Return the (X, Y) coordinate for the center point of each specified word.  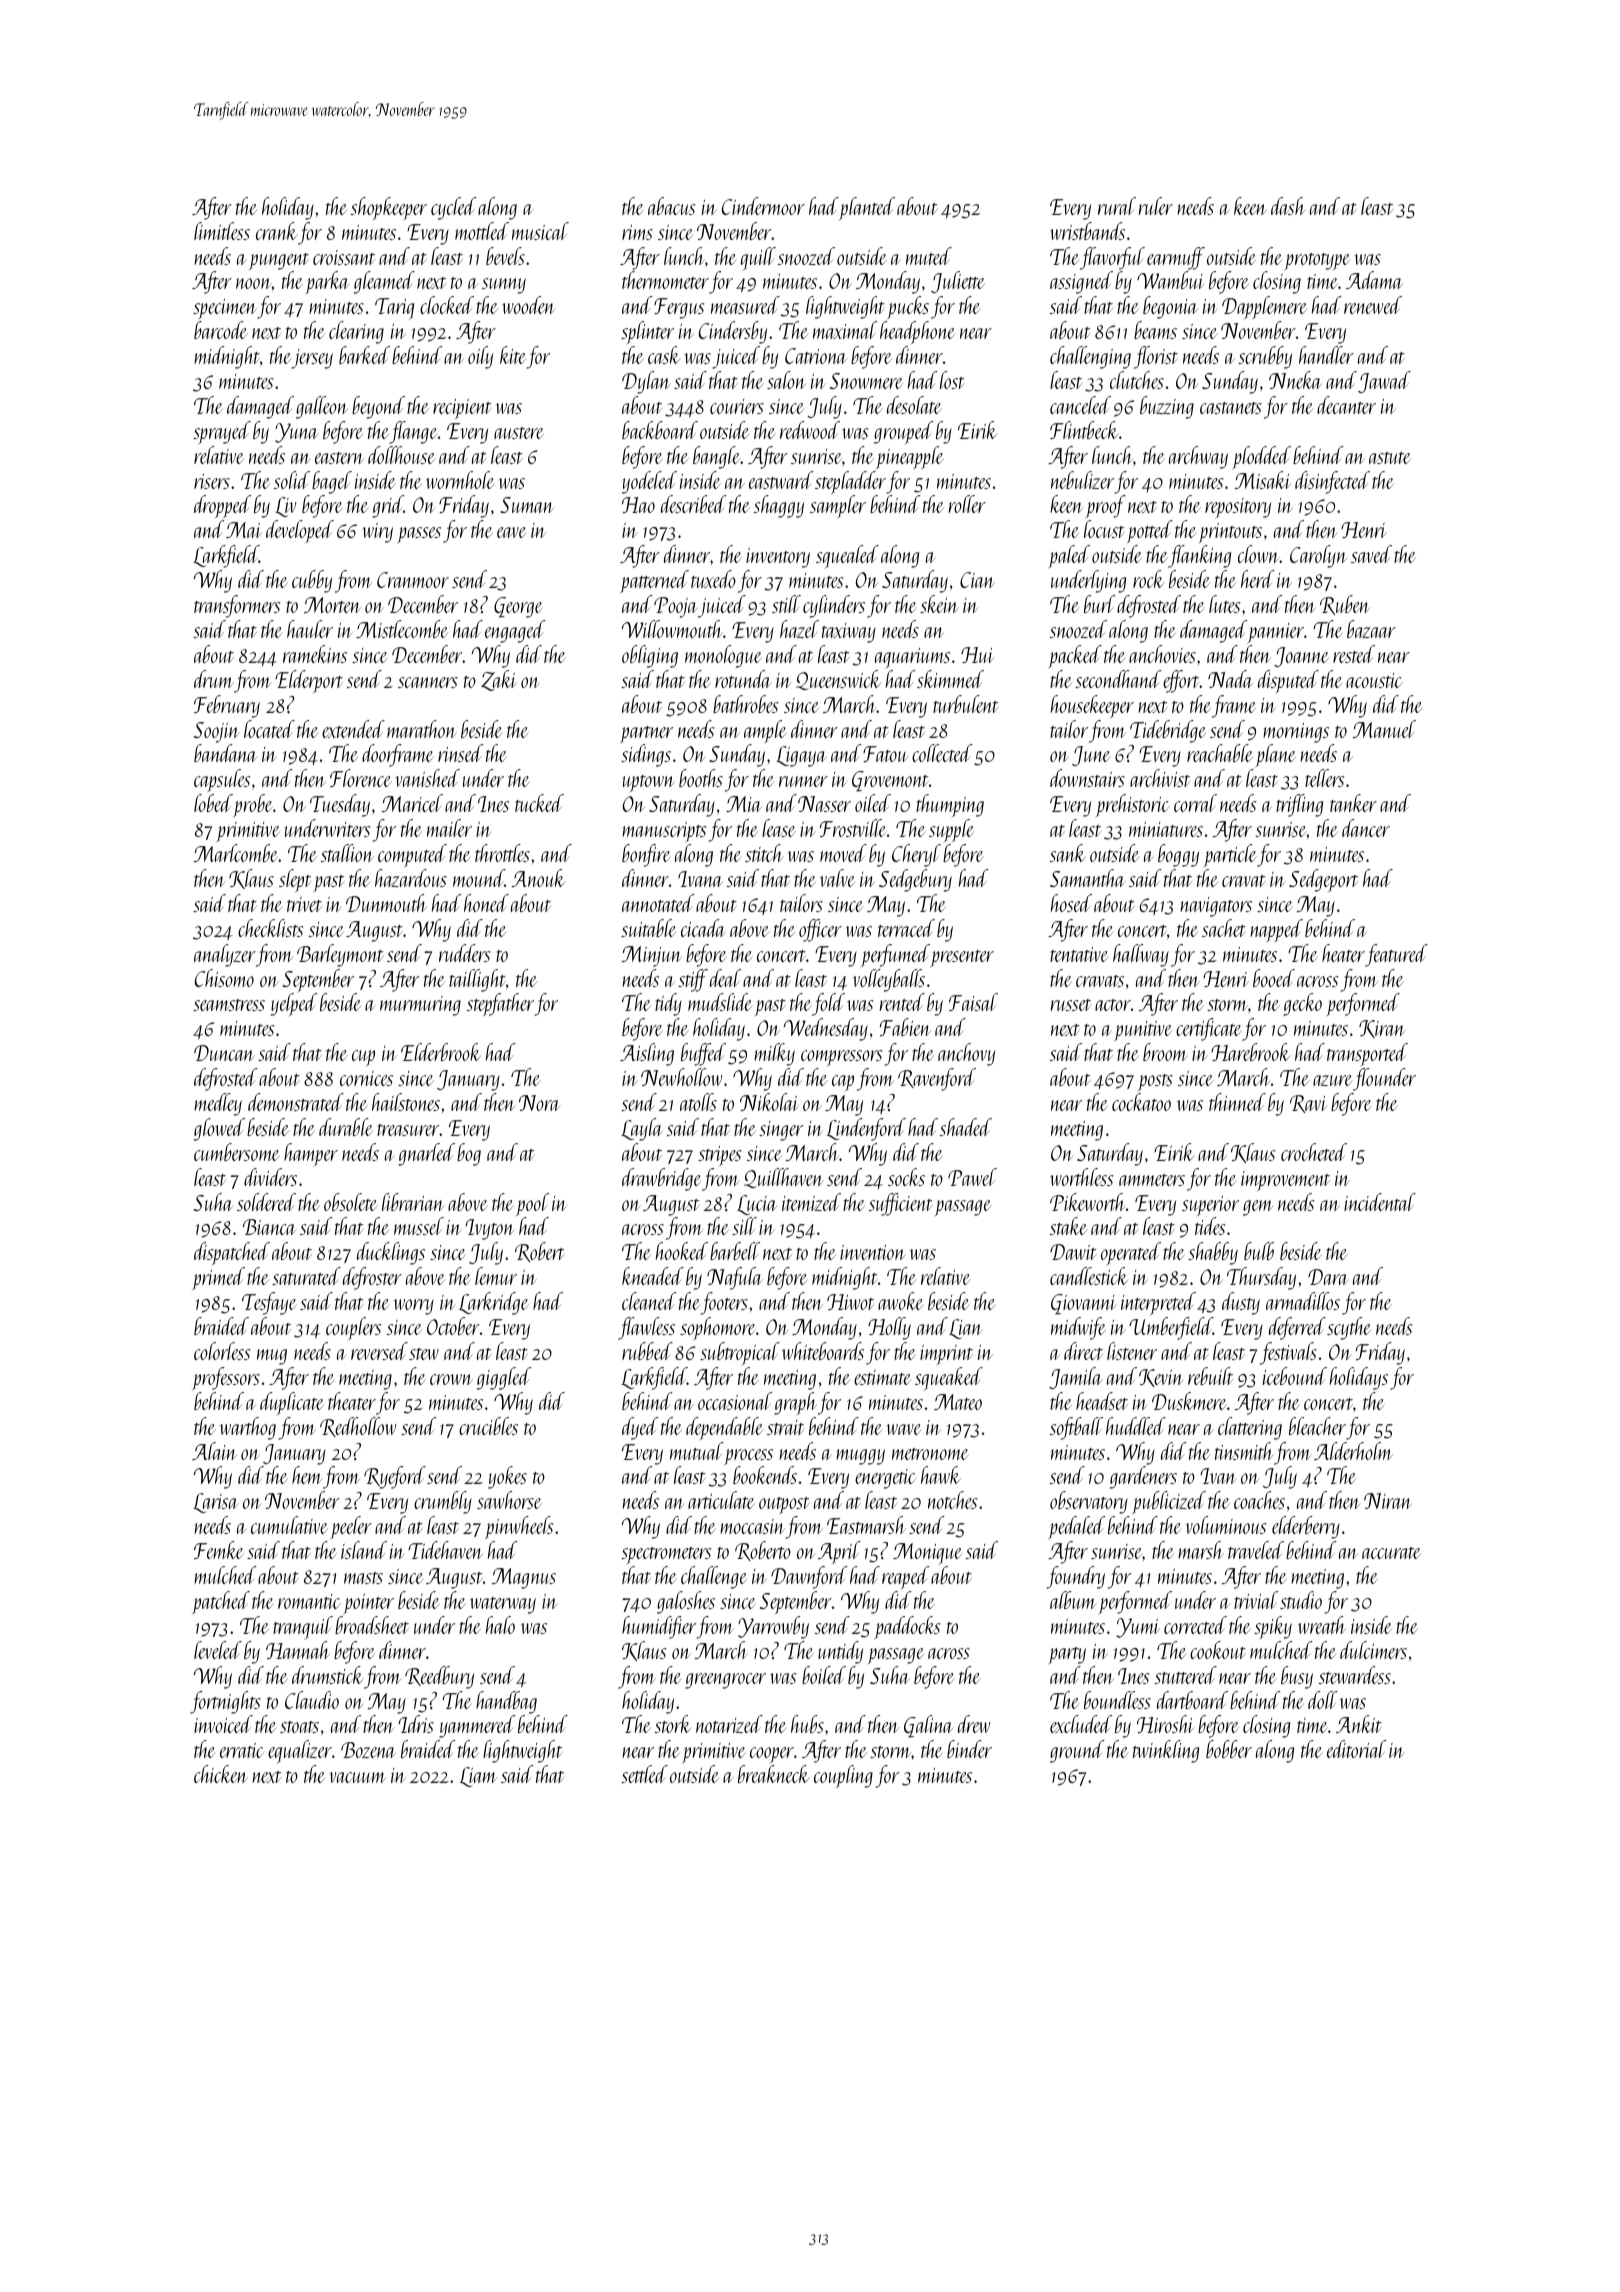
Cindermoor (763, 206)
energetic (885, 1479)
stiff (693, 980)
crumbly (443, 1502)
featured (1396, 955)
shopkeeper (389, 208)
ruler (1156, 206)
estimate (882, 1377)
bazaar (1371, 629)
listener (1132, 1351)
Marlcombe (235, 853)
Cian (977, 580)
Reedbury (439, 1677)
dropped (223, 506)
